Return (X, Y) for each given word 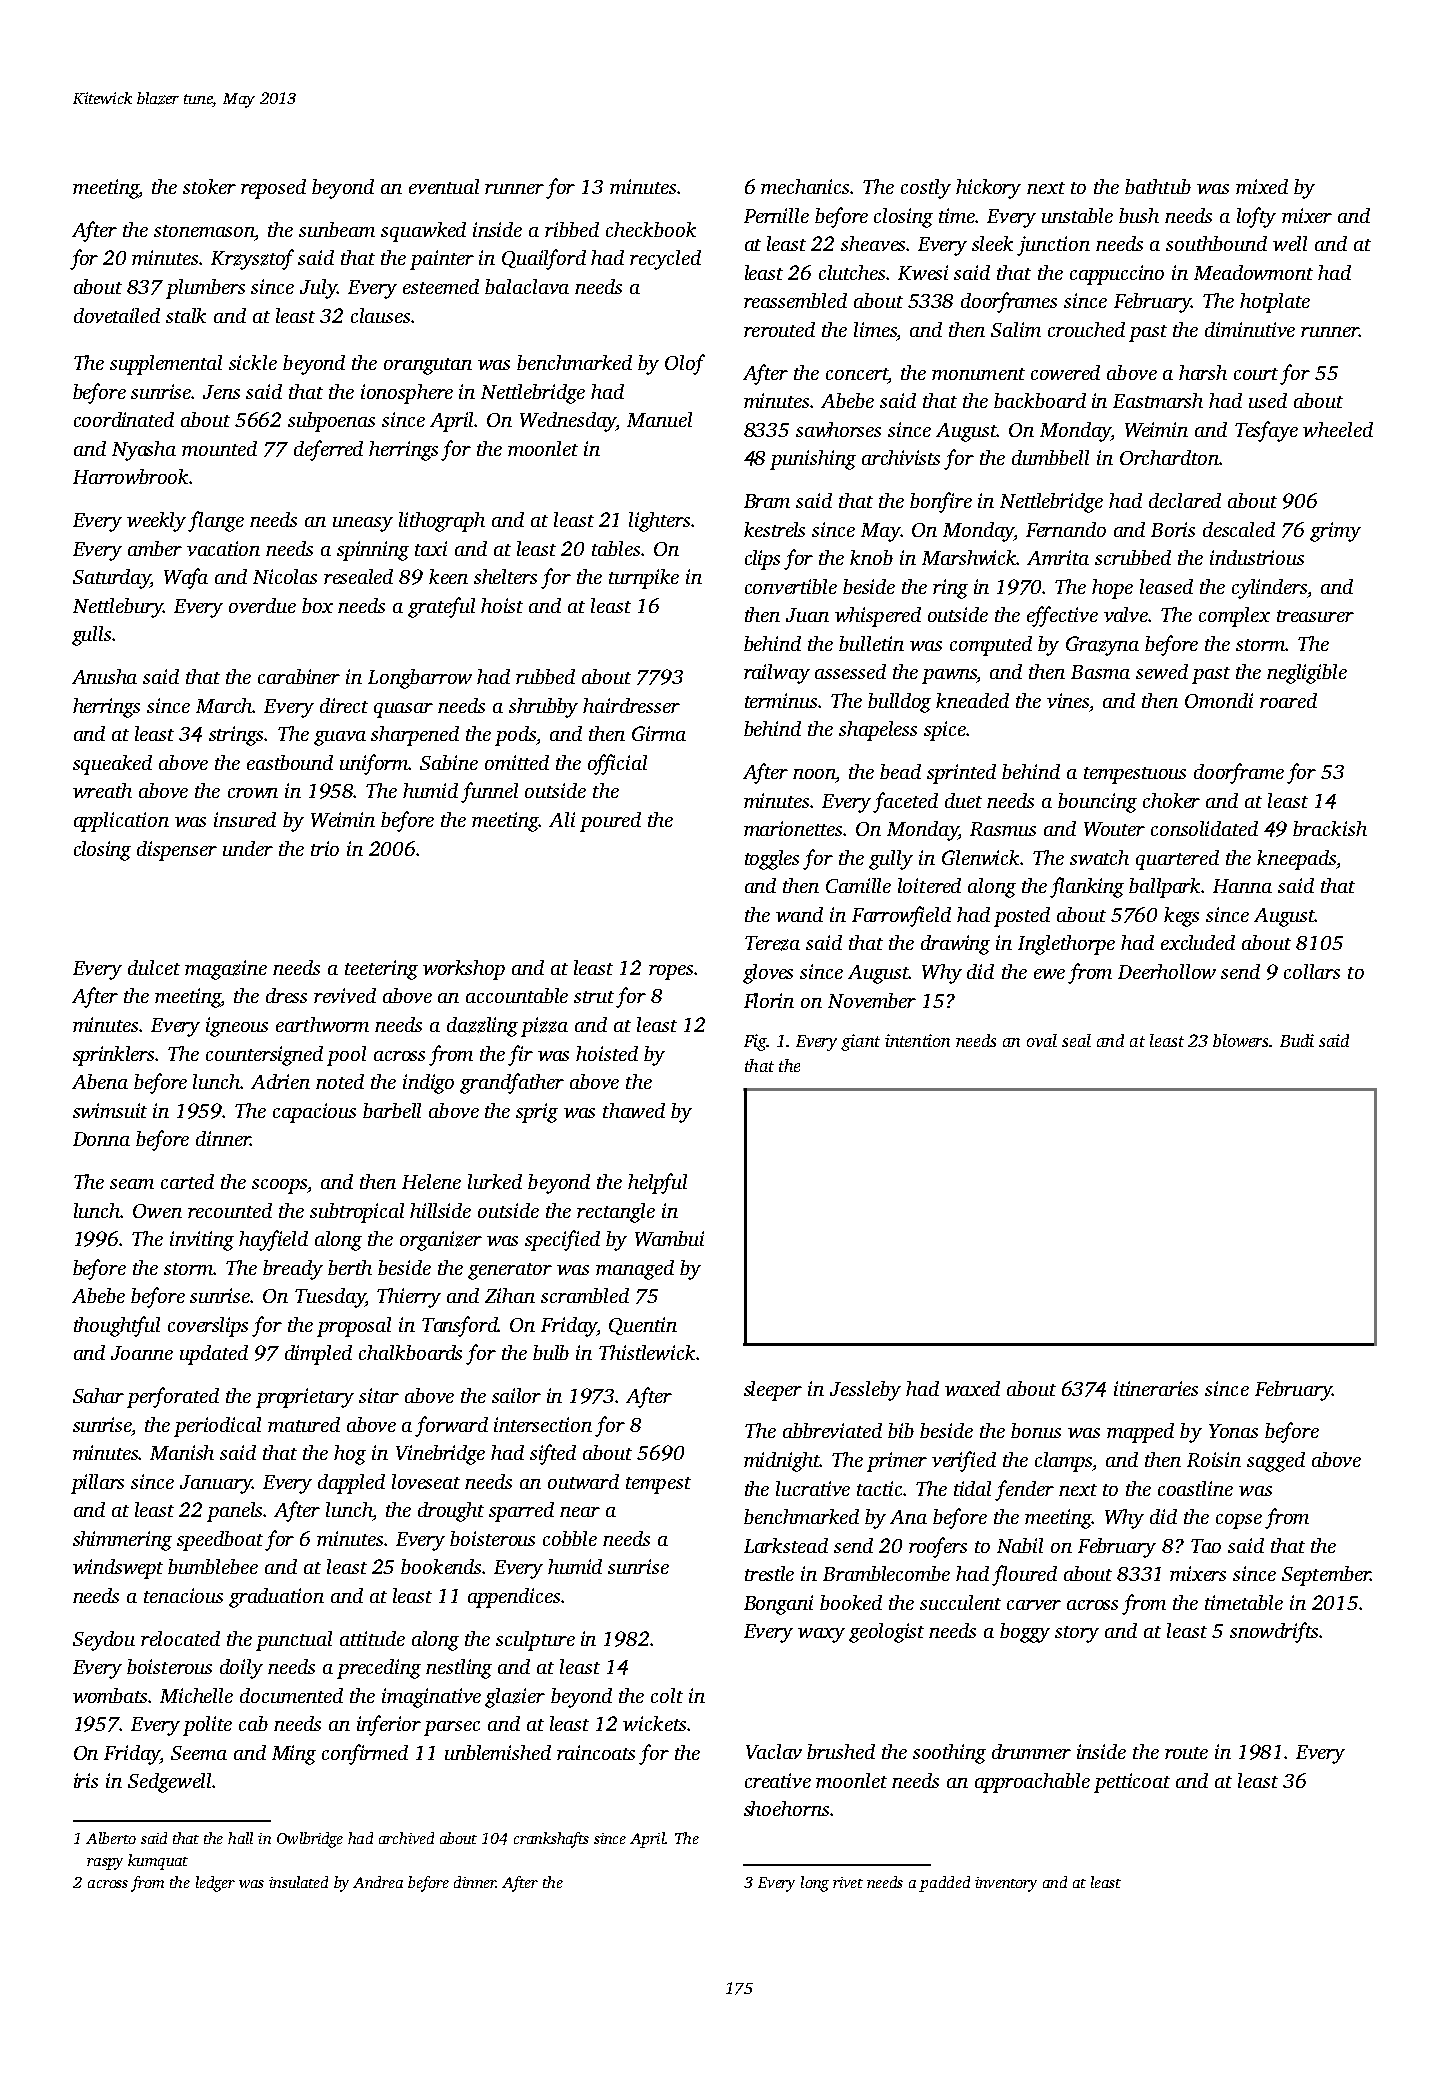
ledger (215, 1884)
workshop (464, 970)
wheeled (1338, 429)
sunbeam (337, 229)
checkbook (651, 229)
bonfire (941, 502)
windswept (118, 1569)
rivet (848, 1882)
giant (860, 1042)
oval (1042, 1040)
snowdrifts (1274, 1632)
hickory (988, 189)
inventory (1006, 1884)
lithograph (442, 522)
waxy (821, 1635)
